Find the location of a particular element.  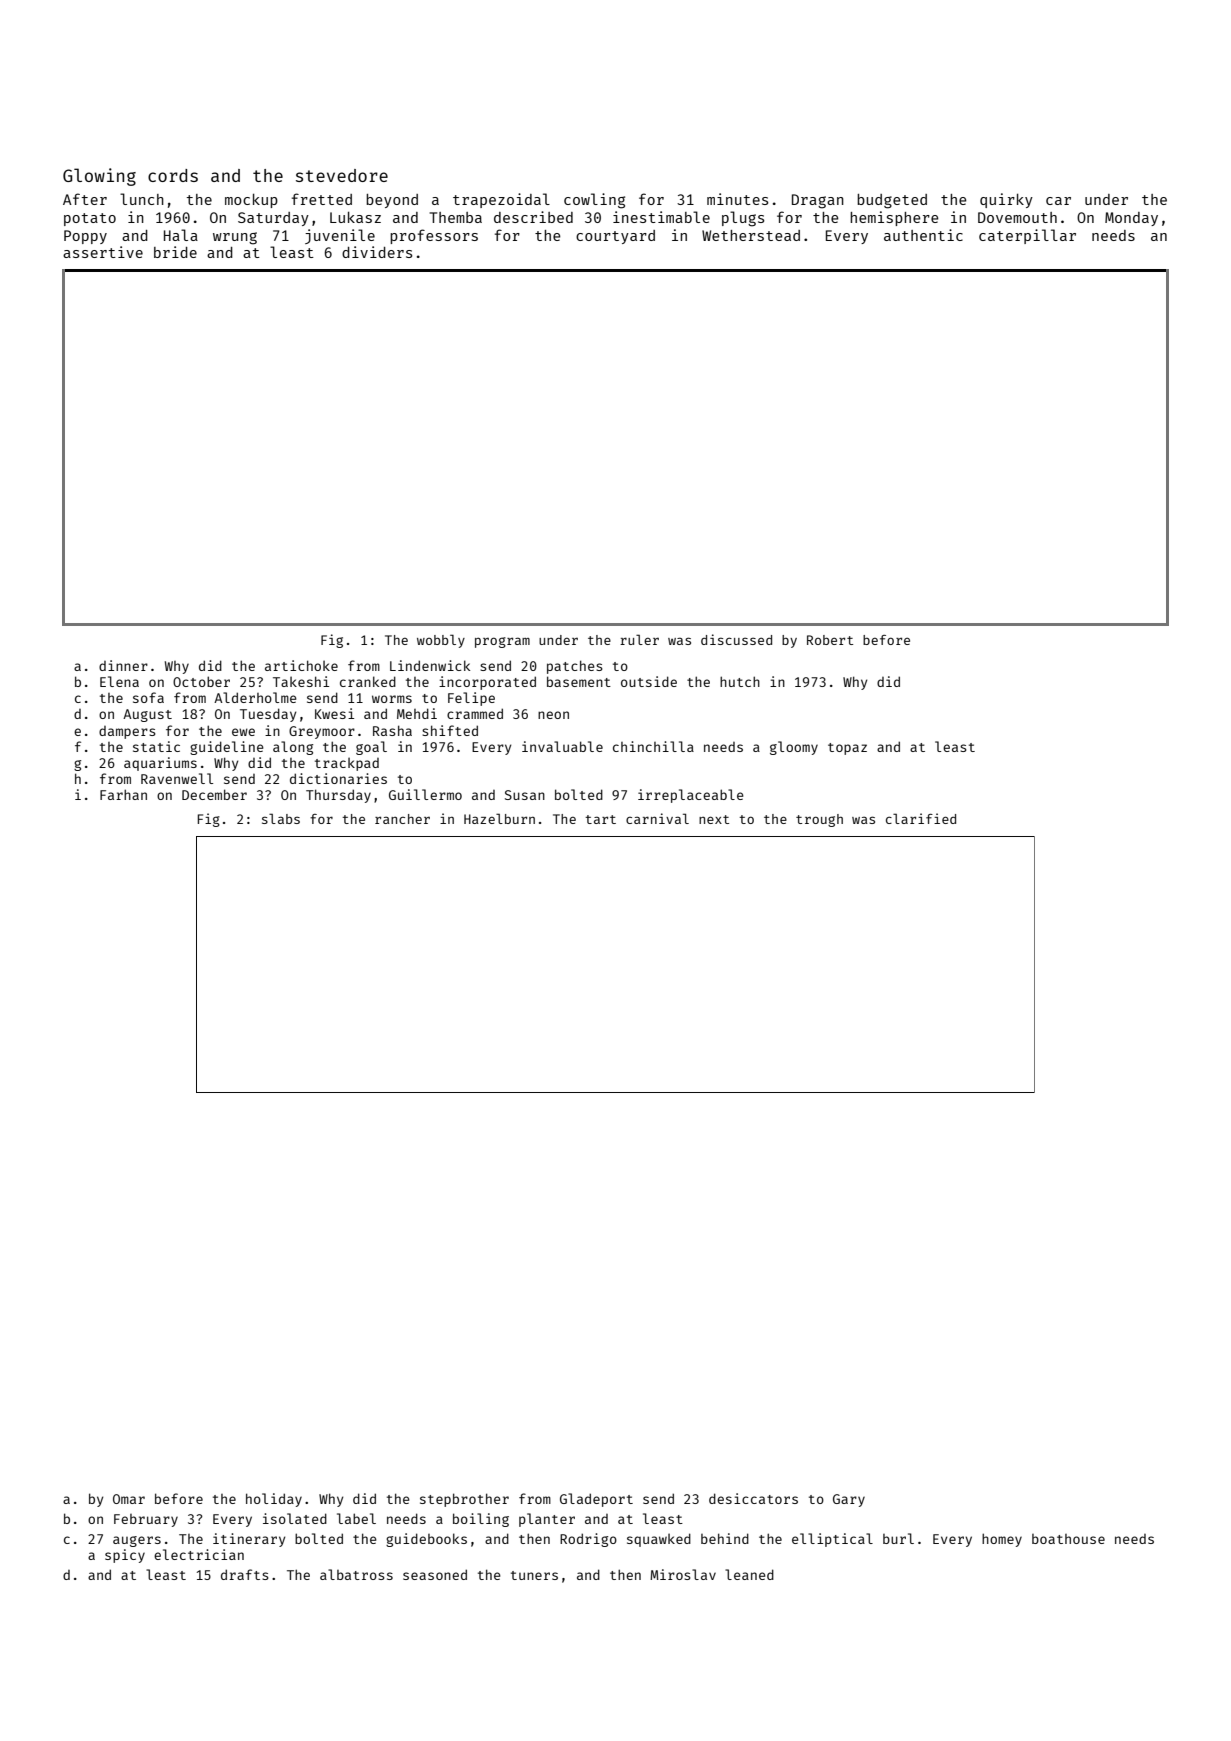

stepbrother is located at coordinates (464, 1500).
